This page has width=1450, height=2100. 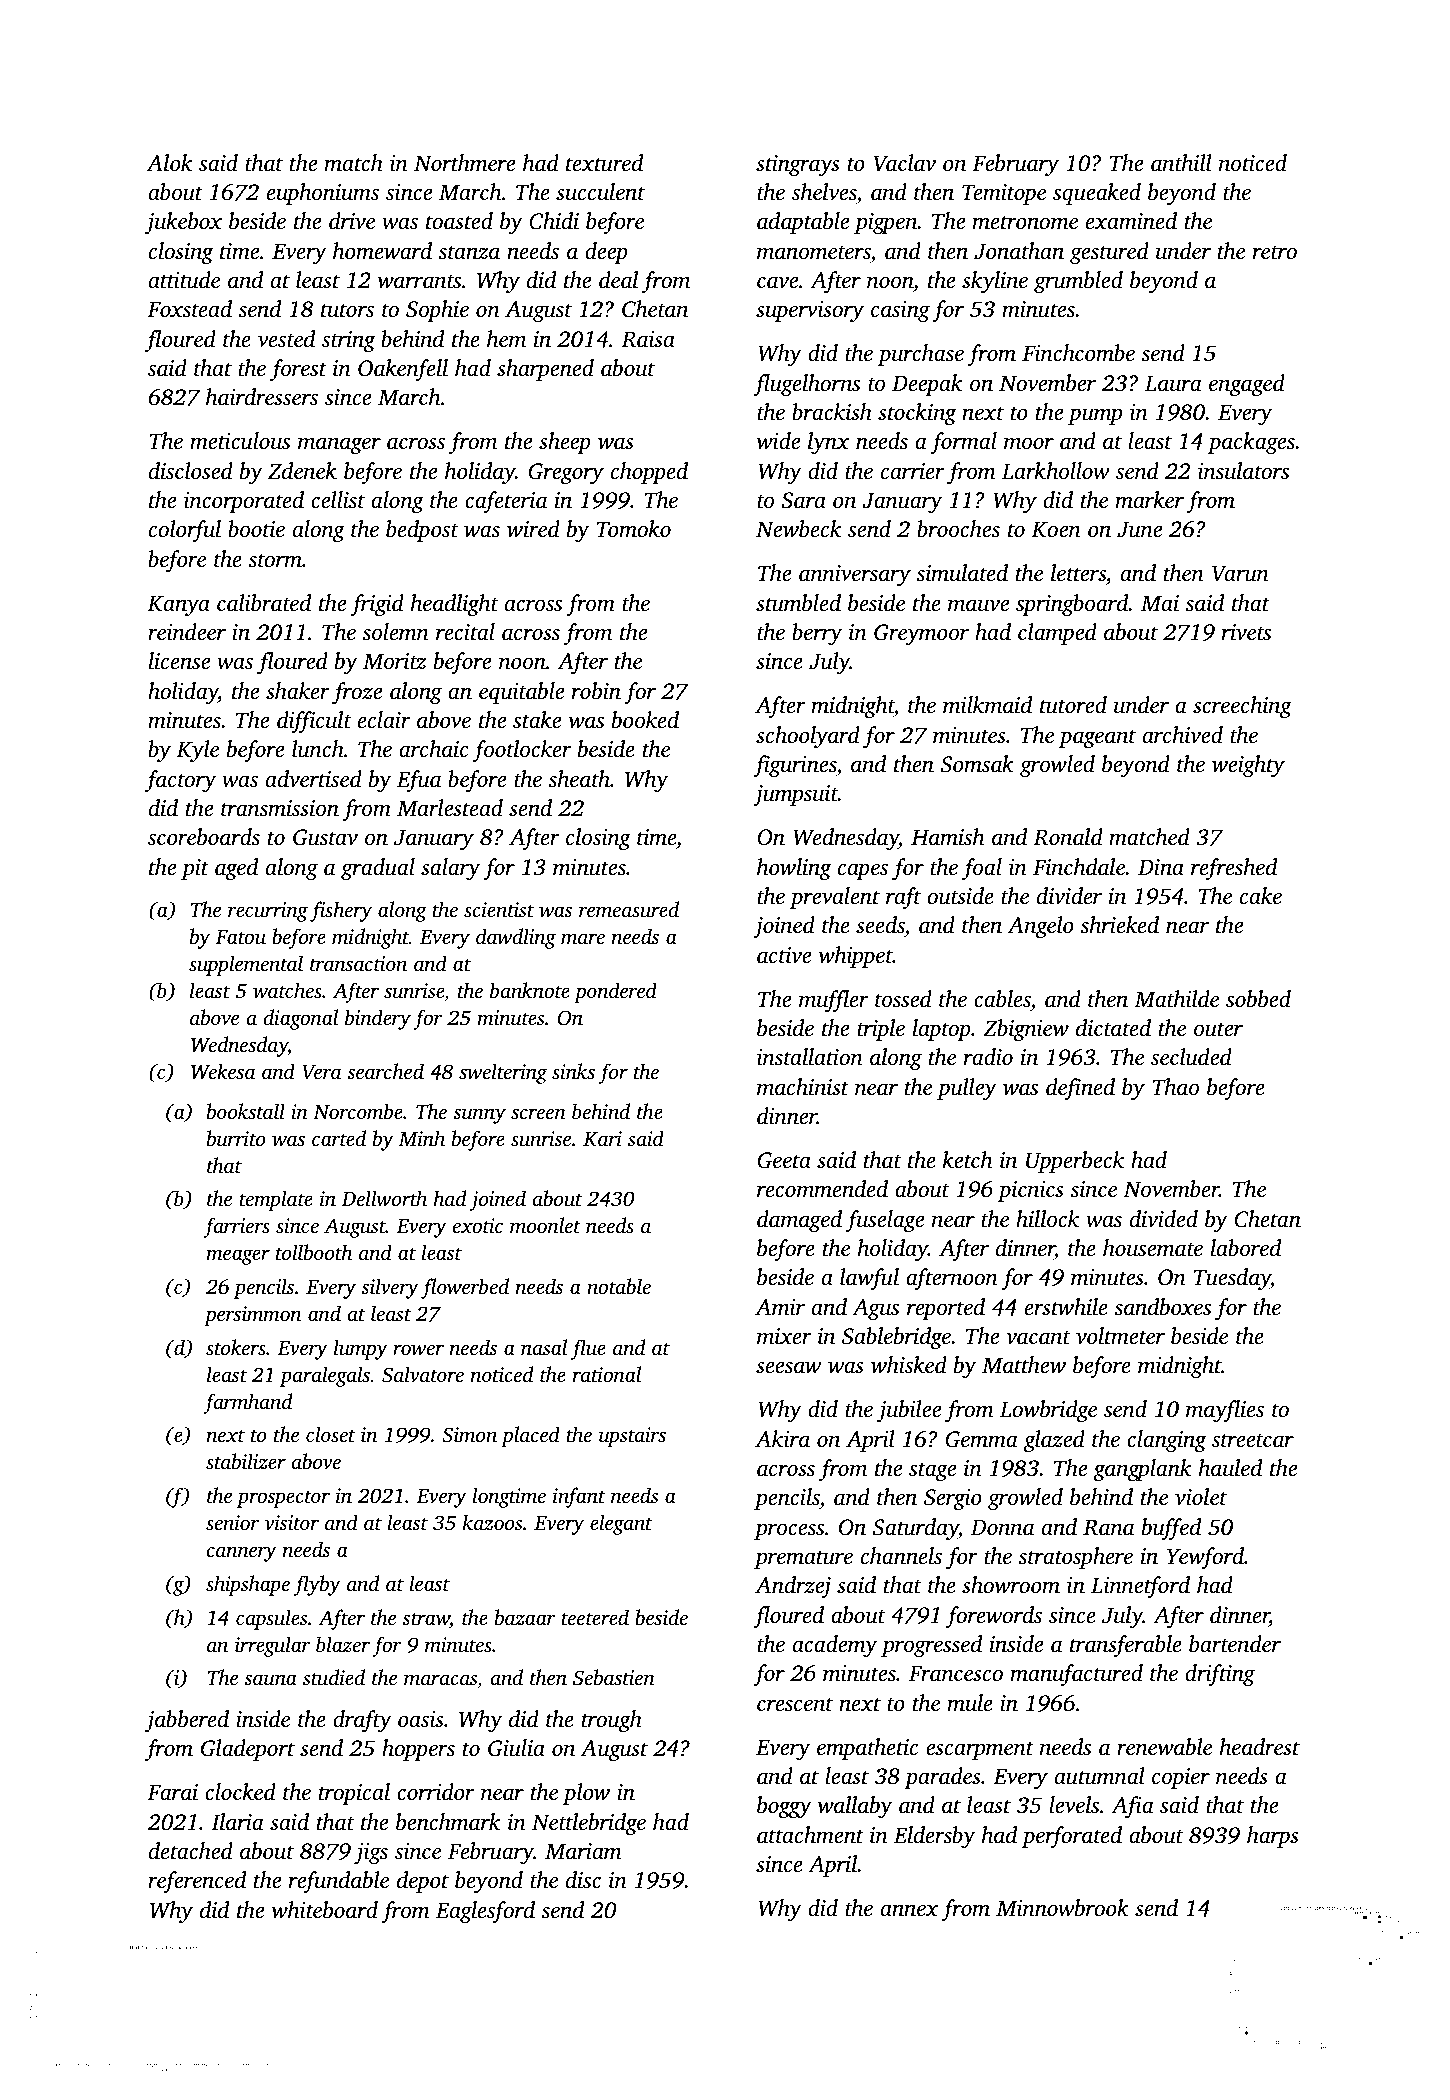 I want to click on copier, so click(x=1181, y=1778).
